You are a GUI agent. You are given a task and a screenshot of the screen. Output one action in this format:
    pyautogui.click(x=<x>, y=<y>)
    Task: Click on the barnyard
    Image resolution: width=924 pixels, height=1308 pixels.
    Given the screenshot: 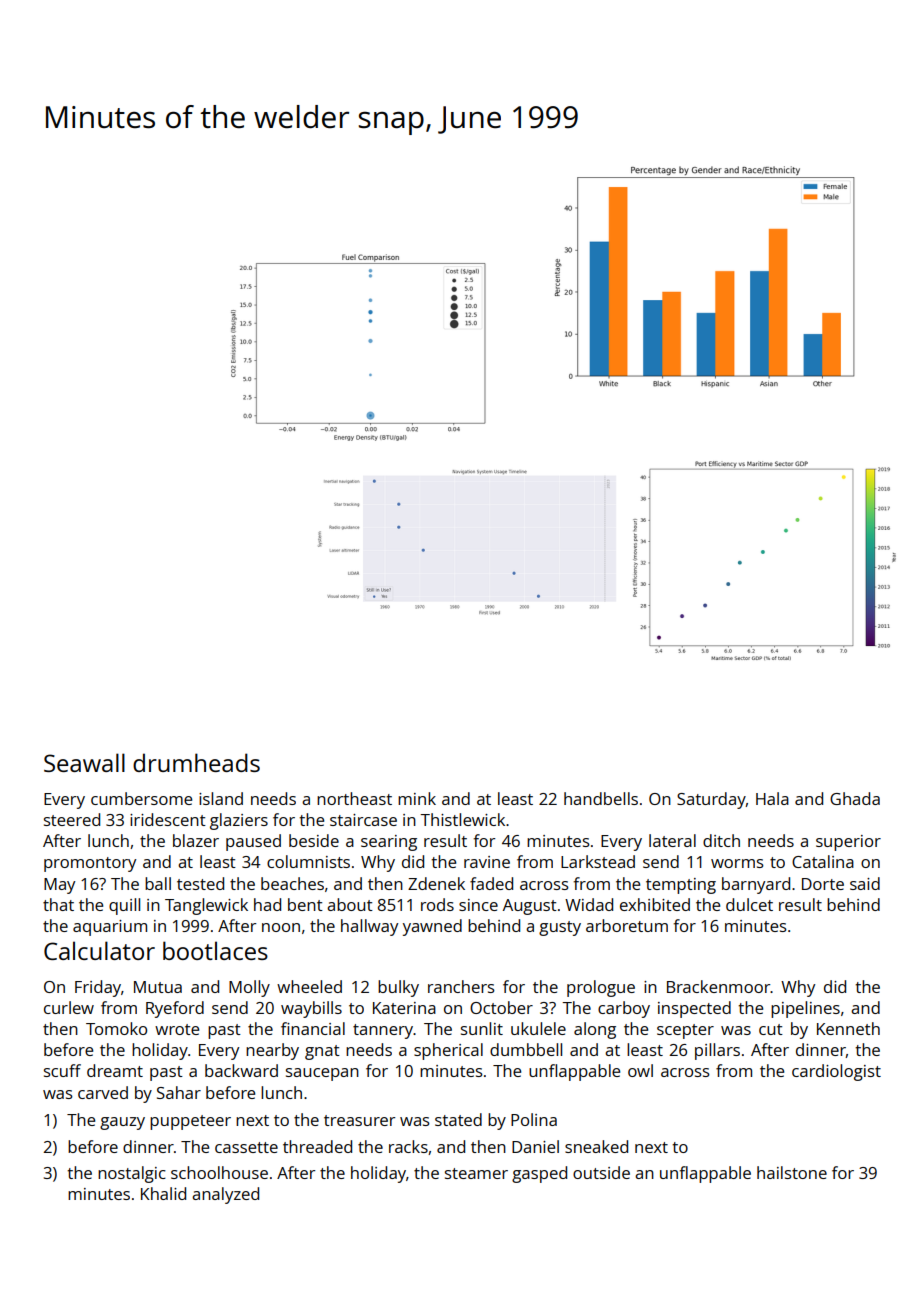 What is the action you would take?
    pyautogui.click(x=756, y=885)
